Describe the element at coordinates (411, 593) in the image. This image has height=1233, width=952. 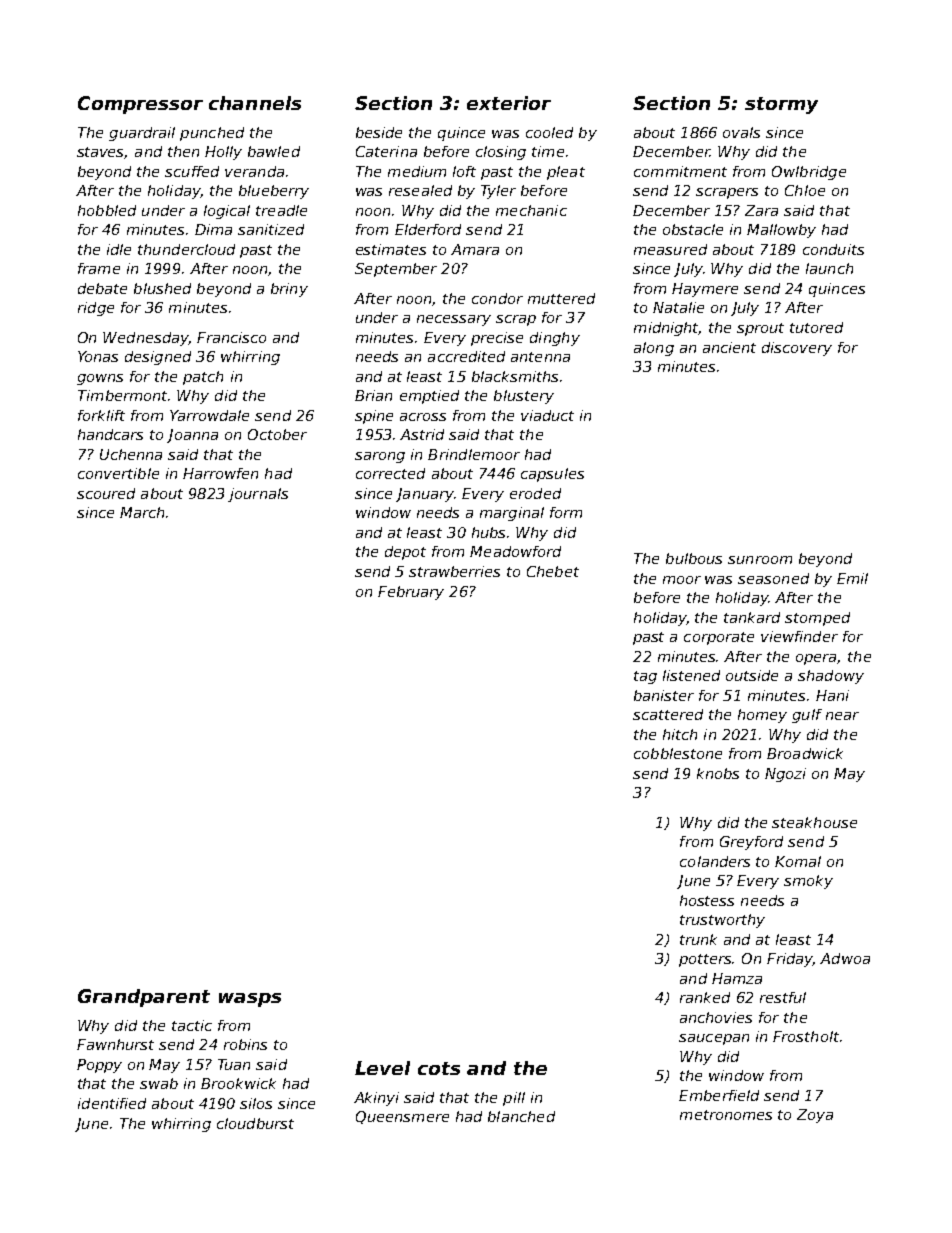
I see `February` at that location.
